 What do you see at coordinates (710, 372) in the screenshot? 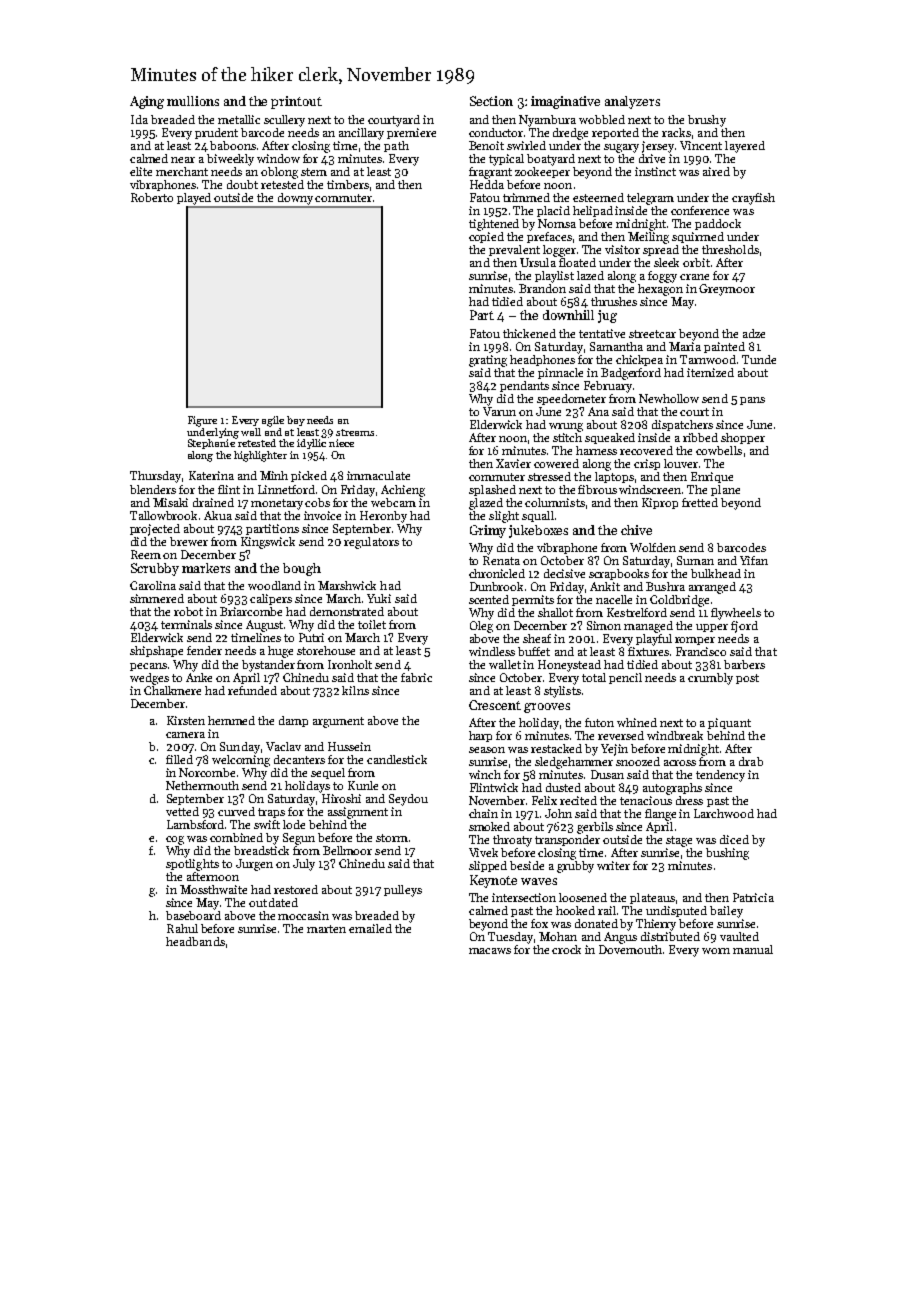
I see `itemized` at bounding box center [710, 372].
